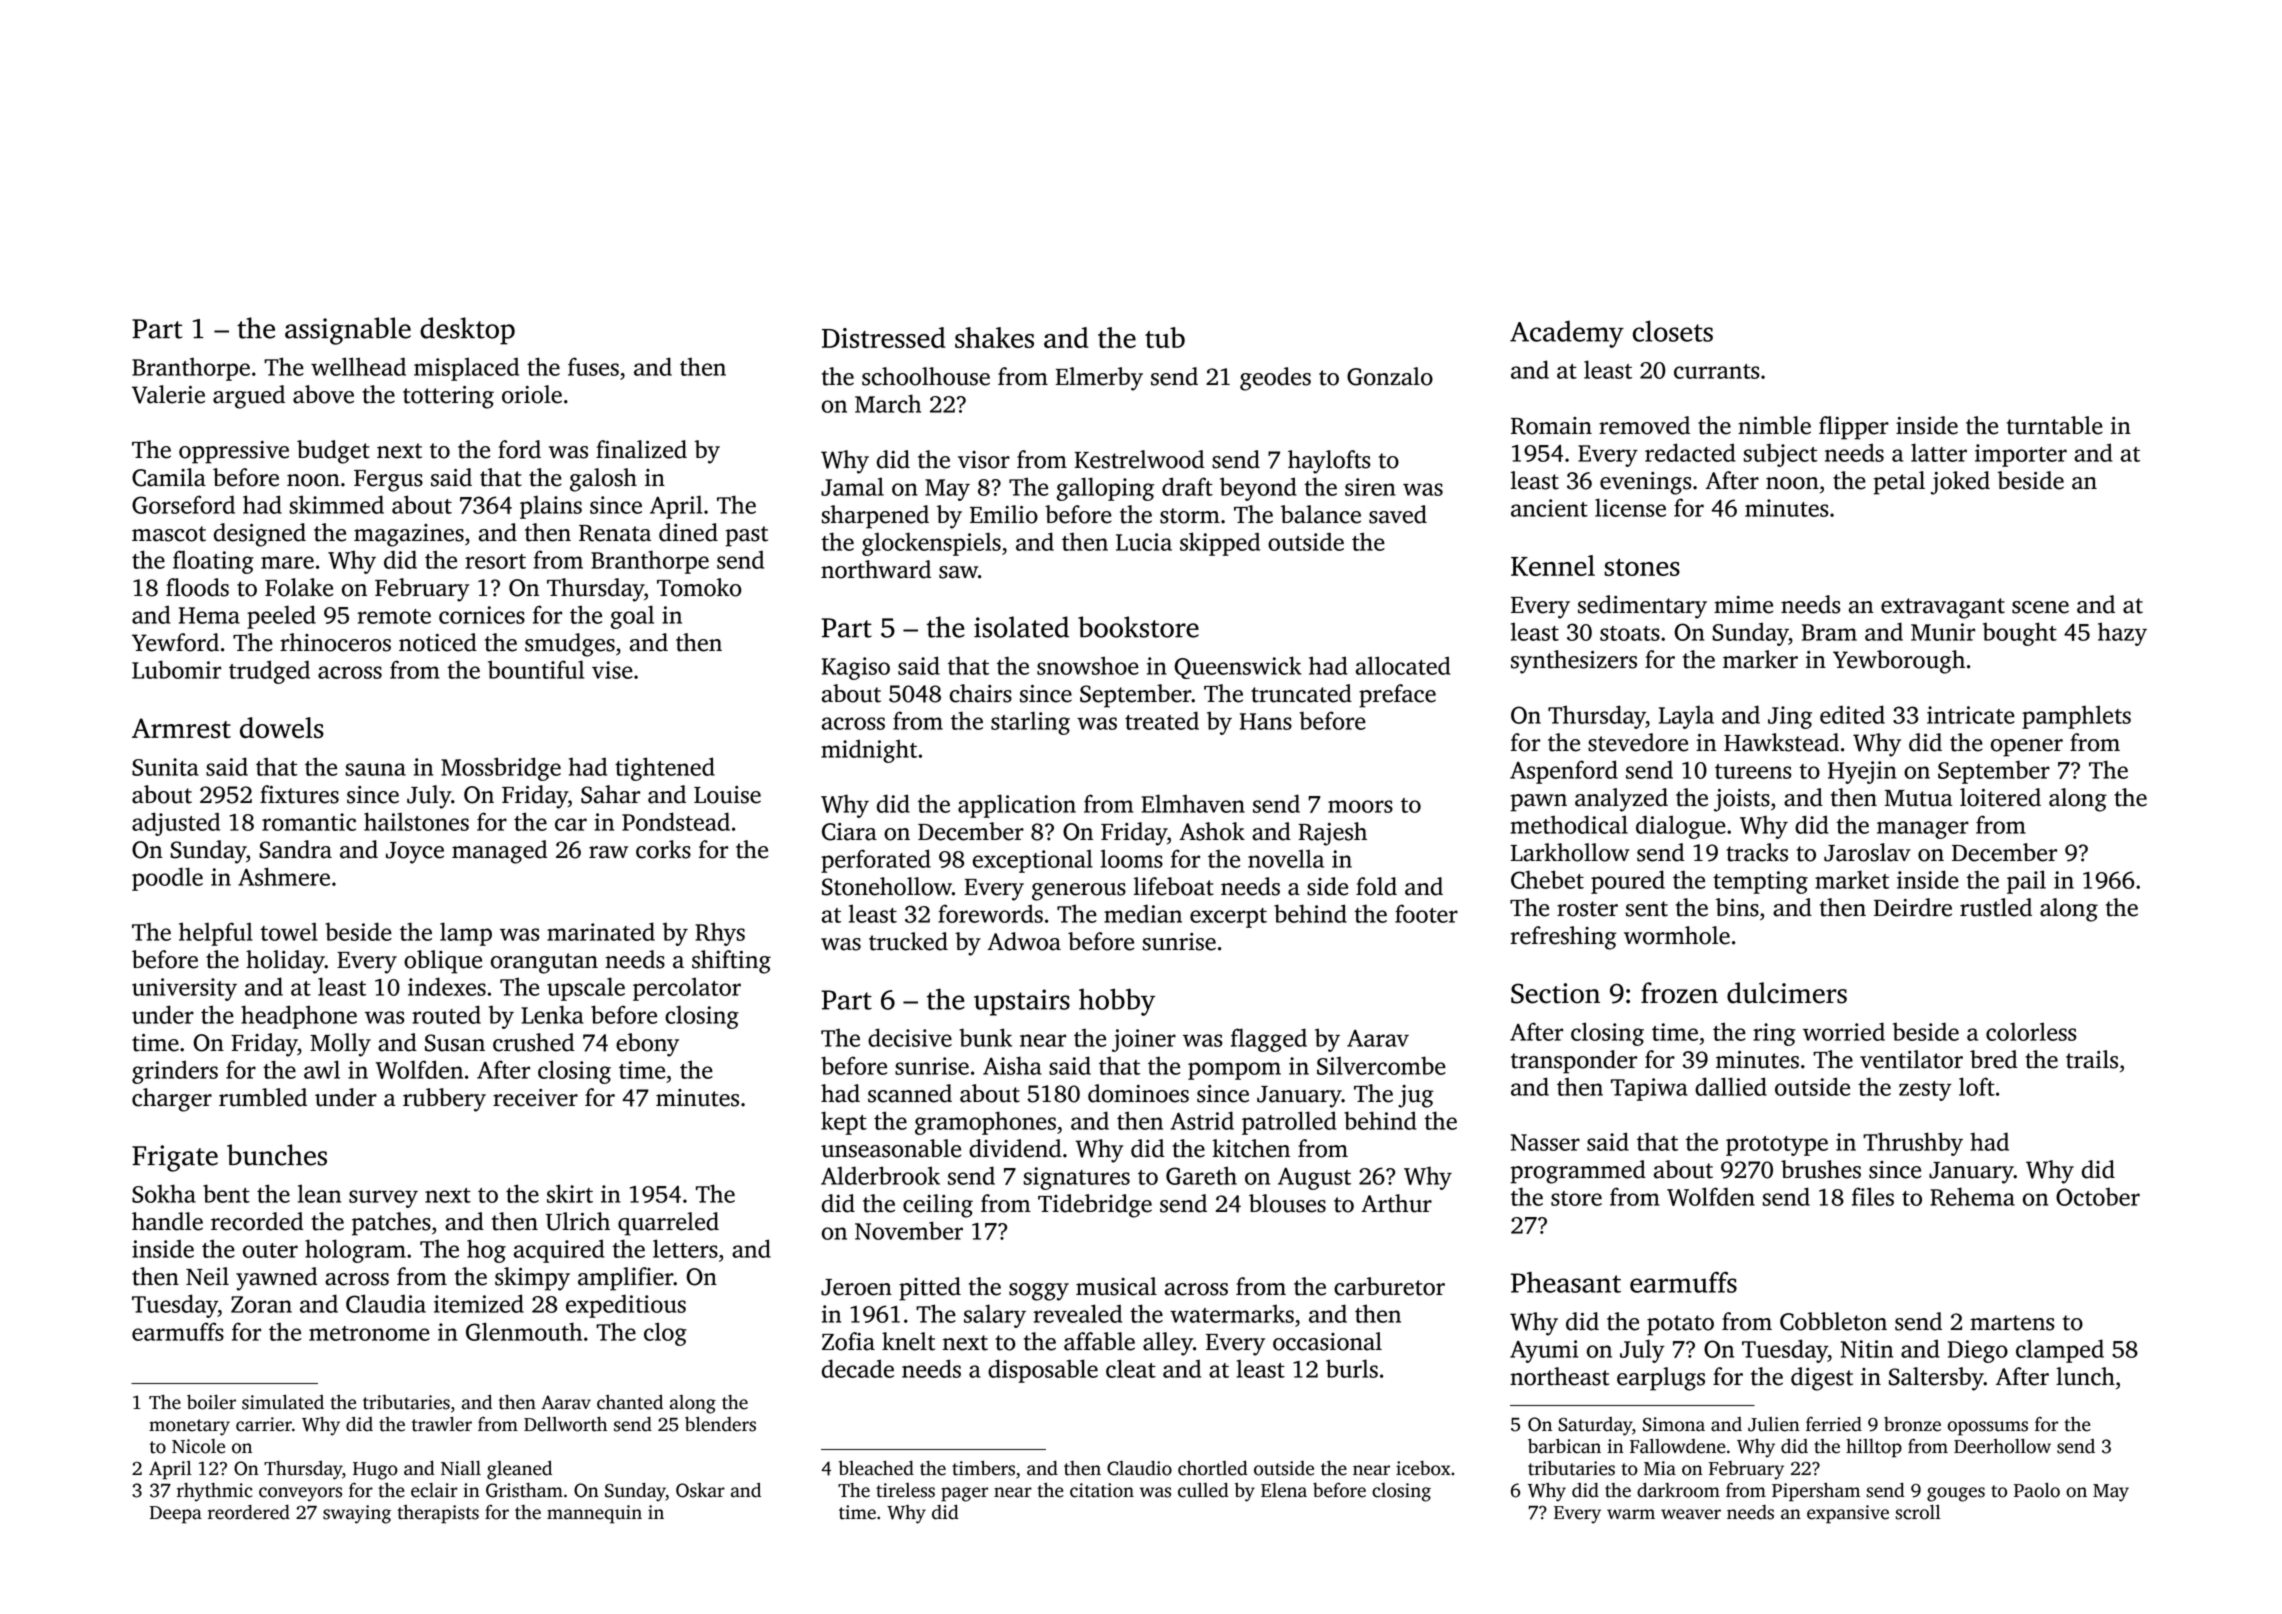 The image size is (2282, 1614). Describe the element at coordinates (2020, 634) in the screenshot. I see `bought` at that location.
